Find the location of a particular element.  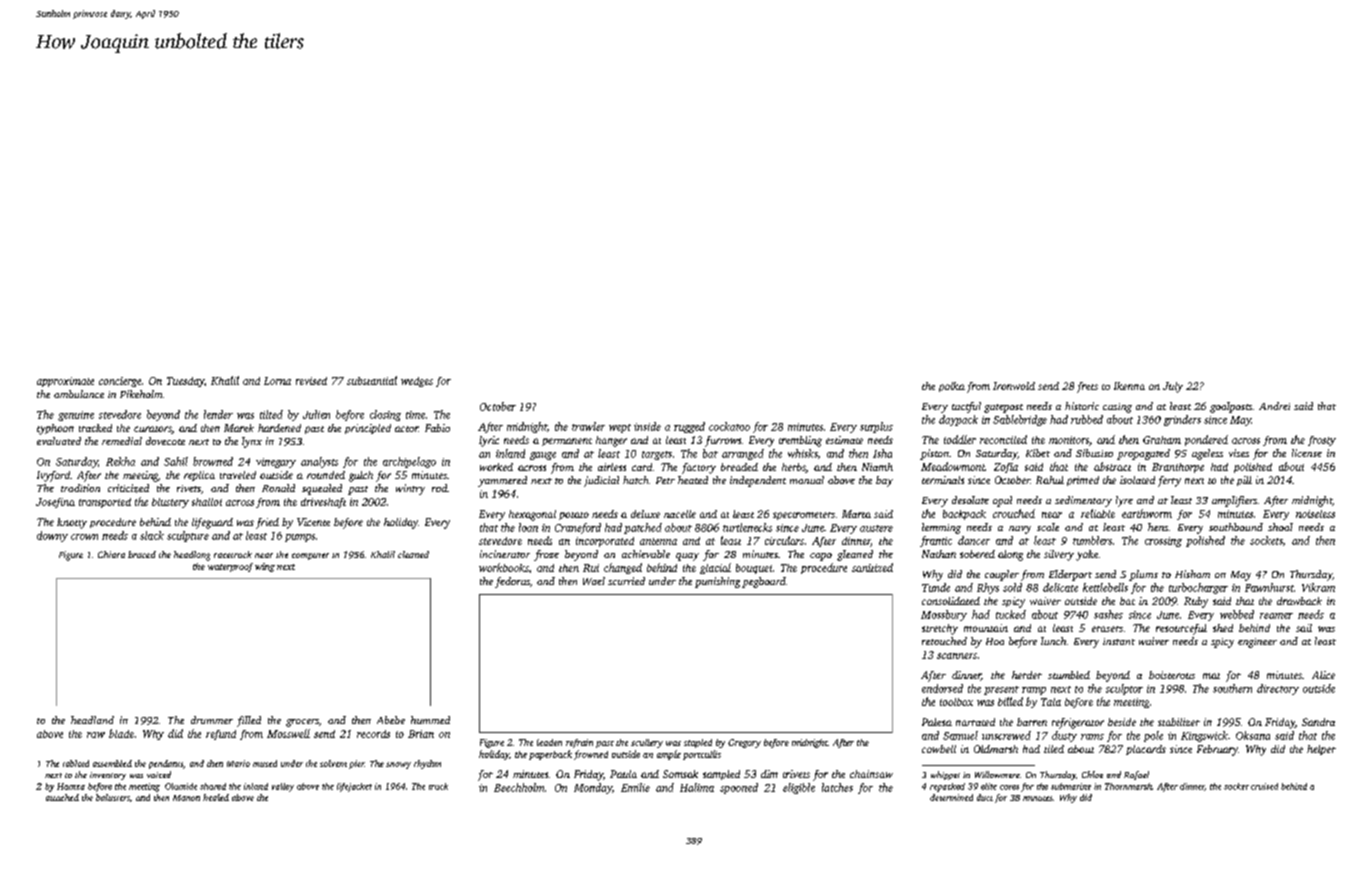

July is located at coordinates (1173, 387).
